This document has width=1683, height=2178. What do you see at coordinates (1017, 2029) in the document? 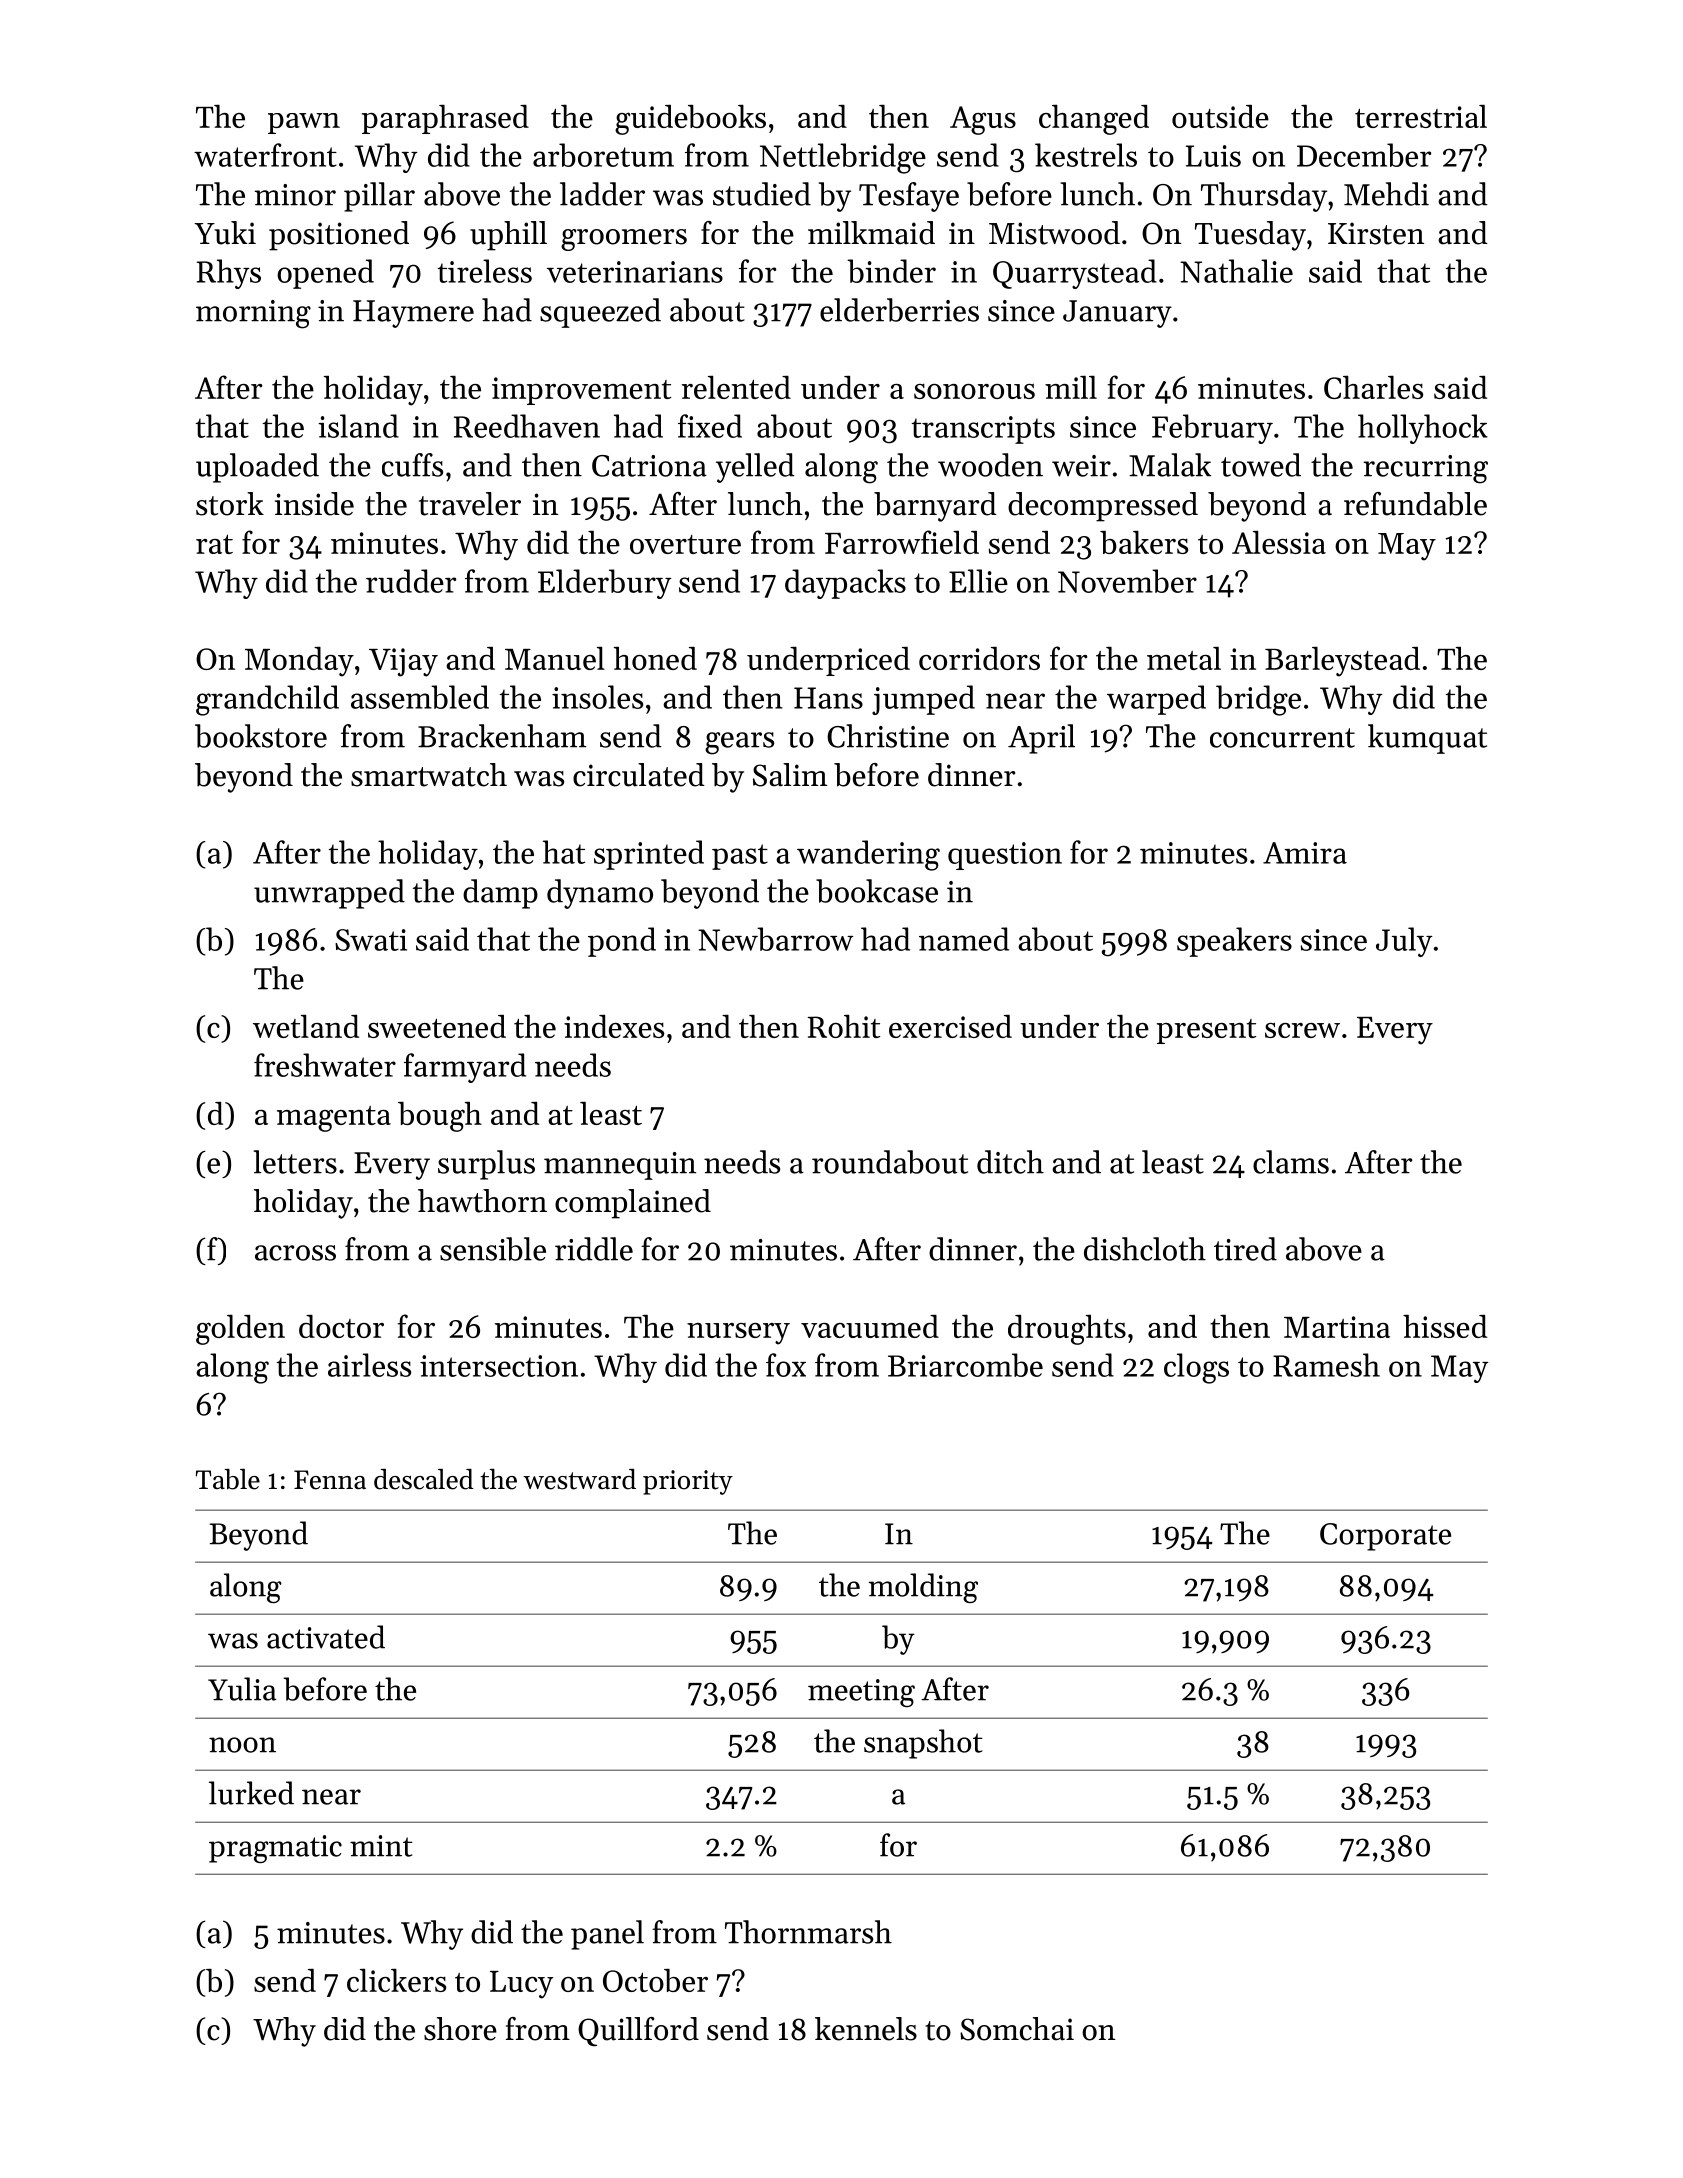
I see `Somchai` at bounding box center [1017, 2029].
